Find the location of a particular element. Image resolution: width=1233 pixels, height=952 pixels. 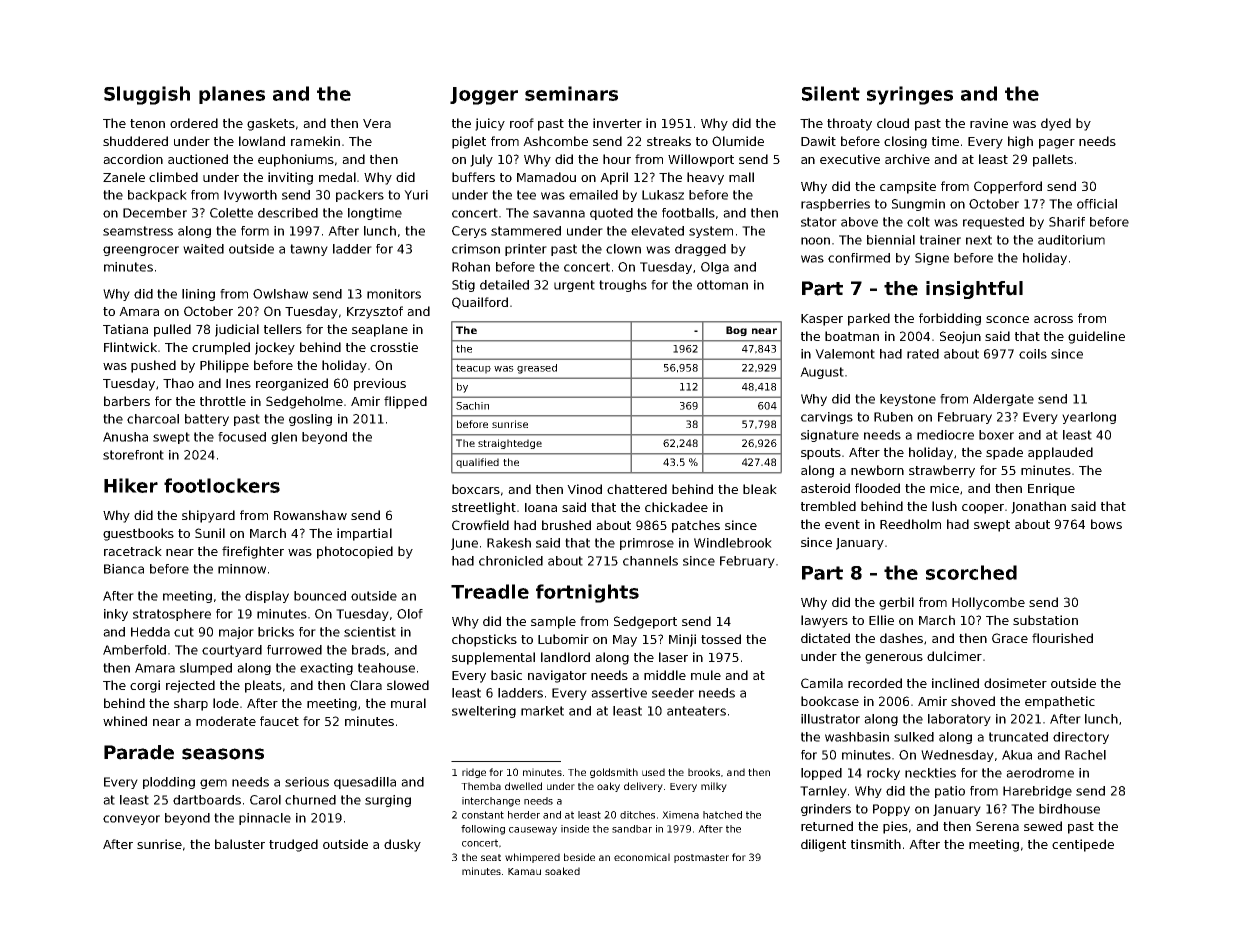

postmaster is located at coordinates (701, 858).
